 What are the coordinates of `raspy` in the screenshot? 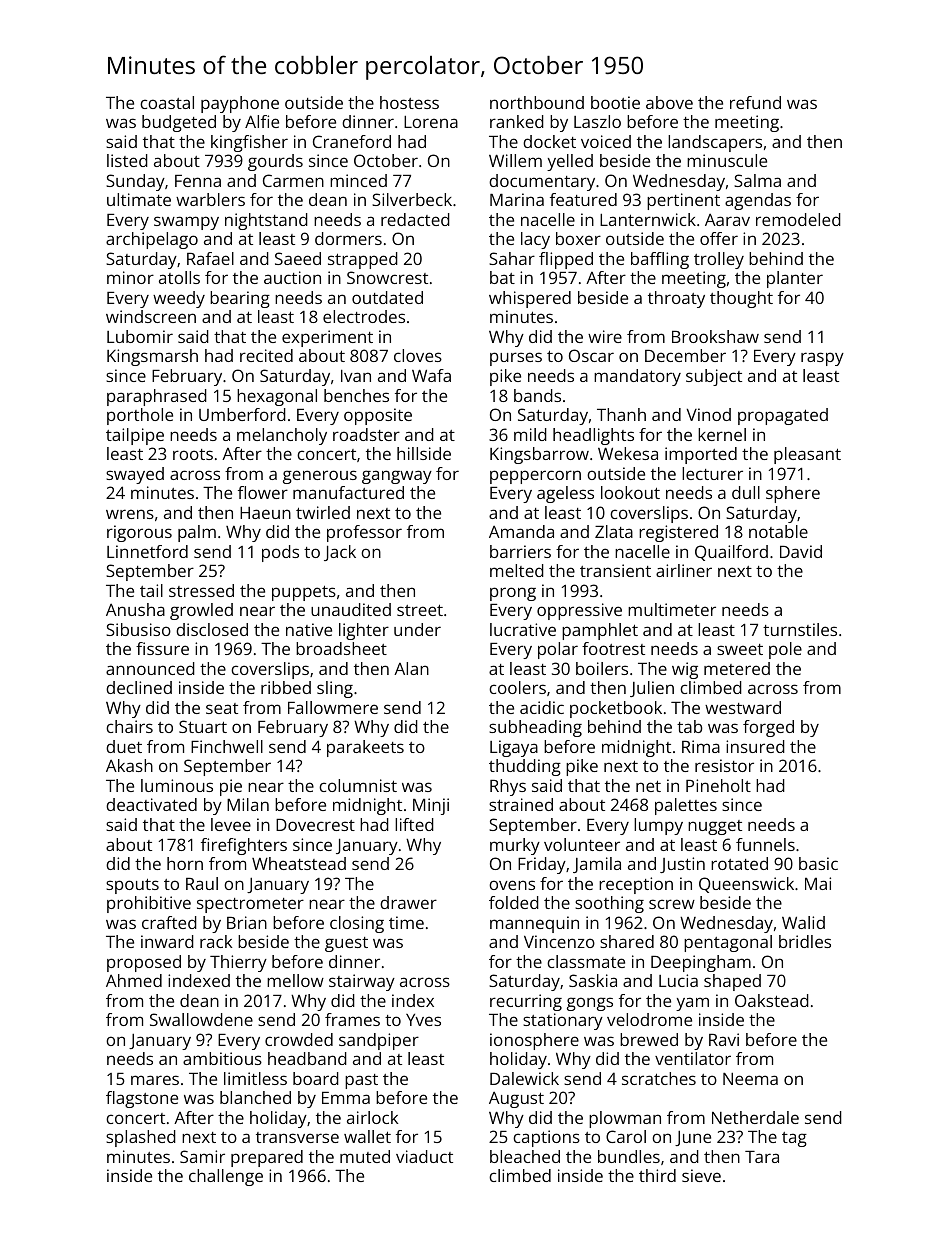 It's located at (822, 359).
